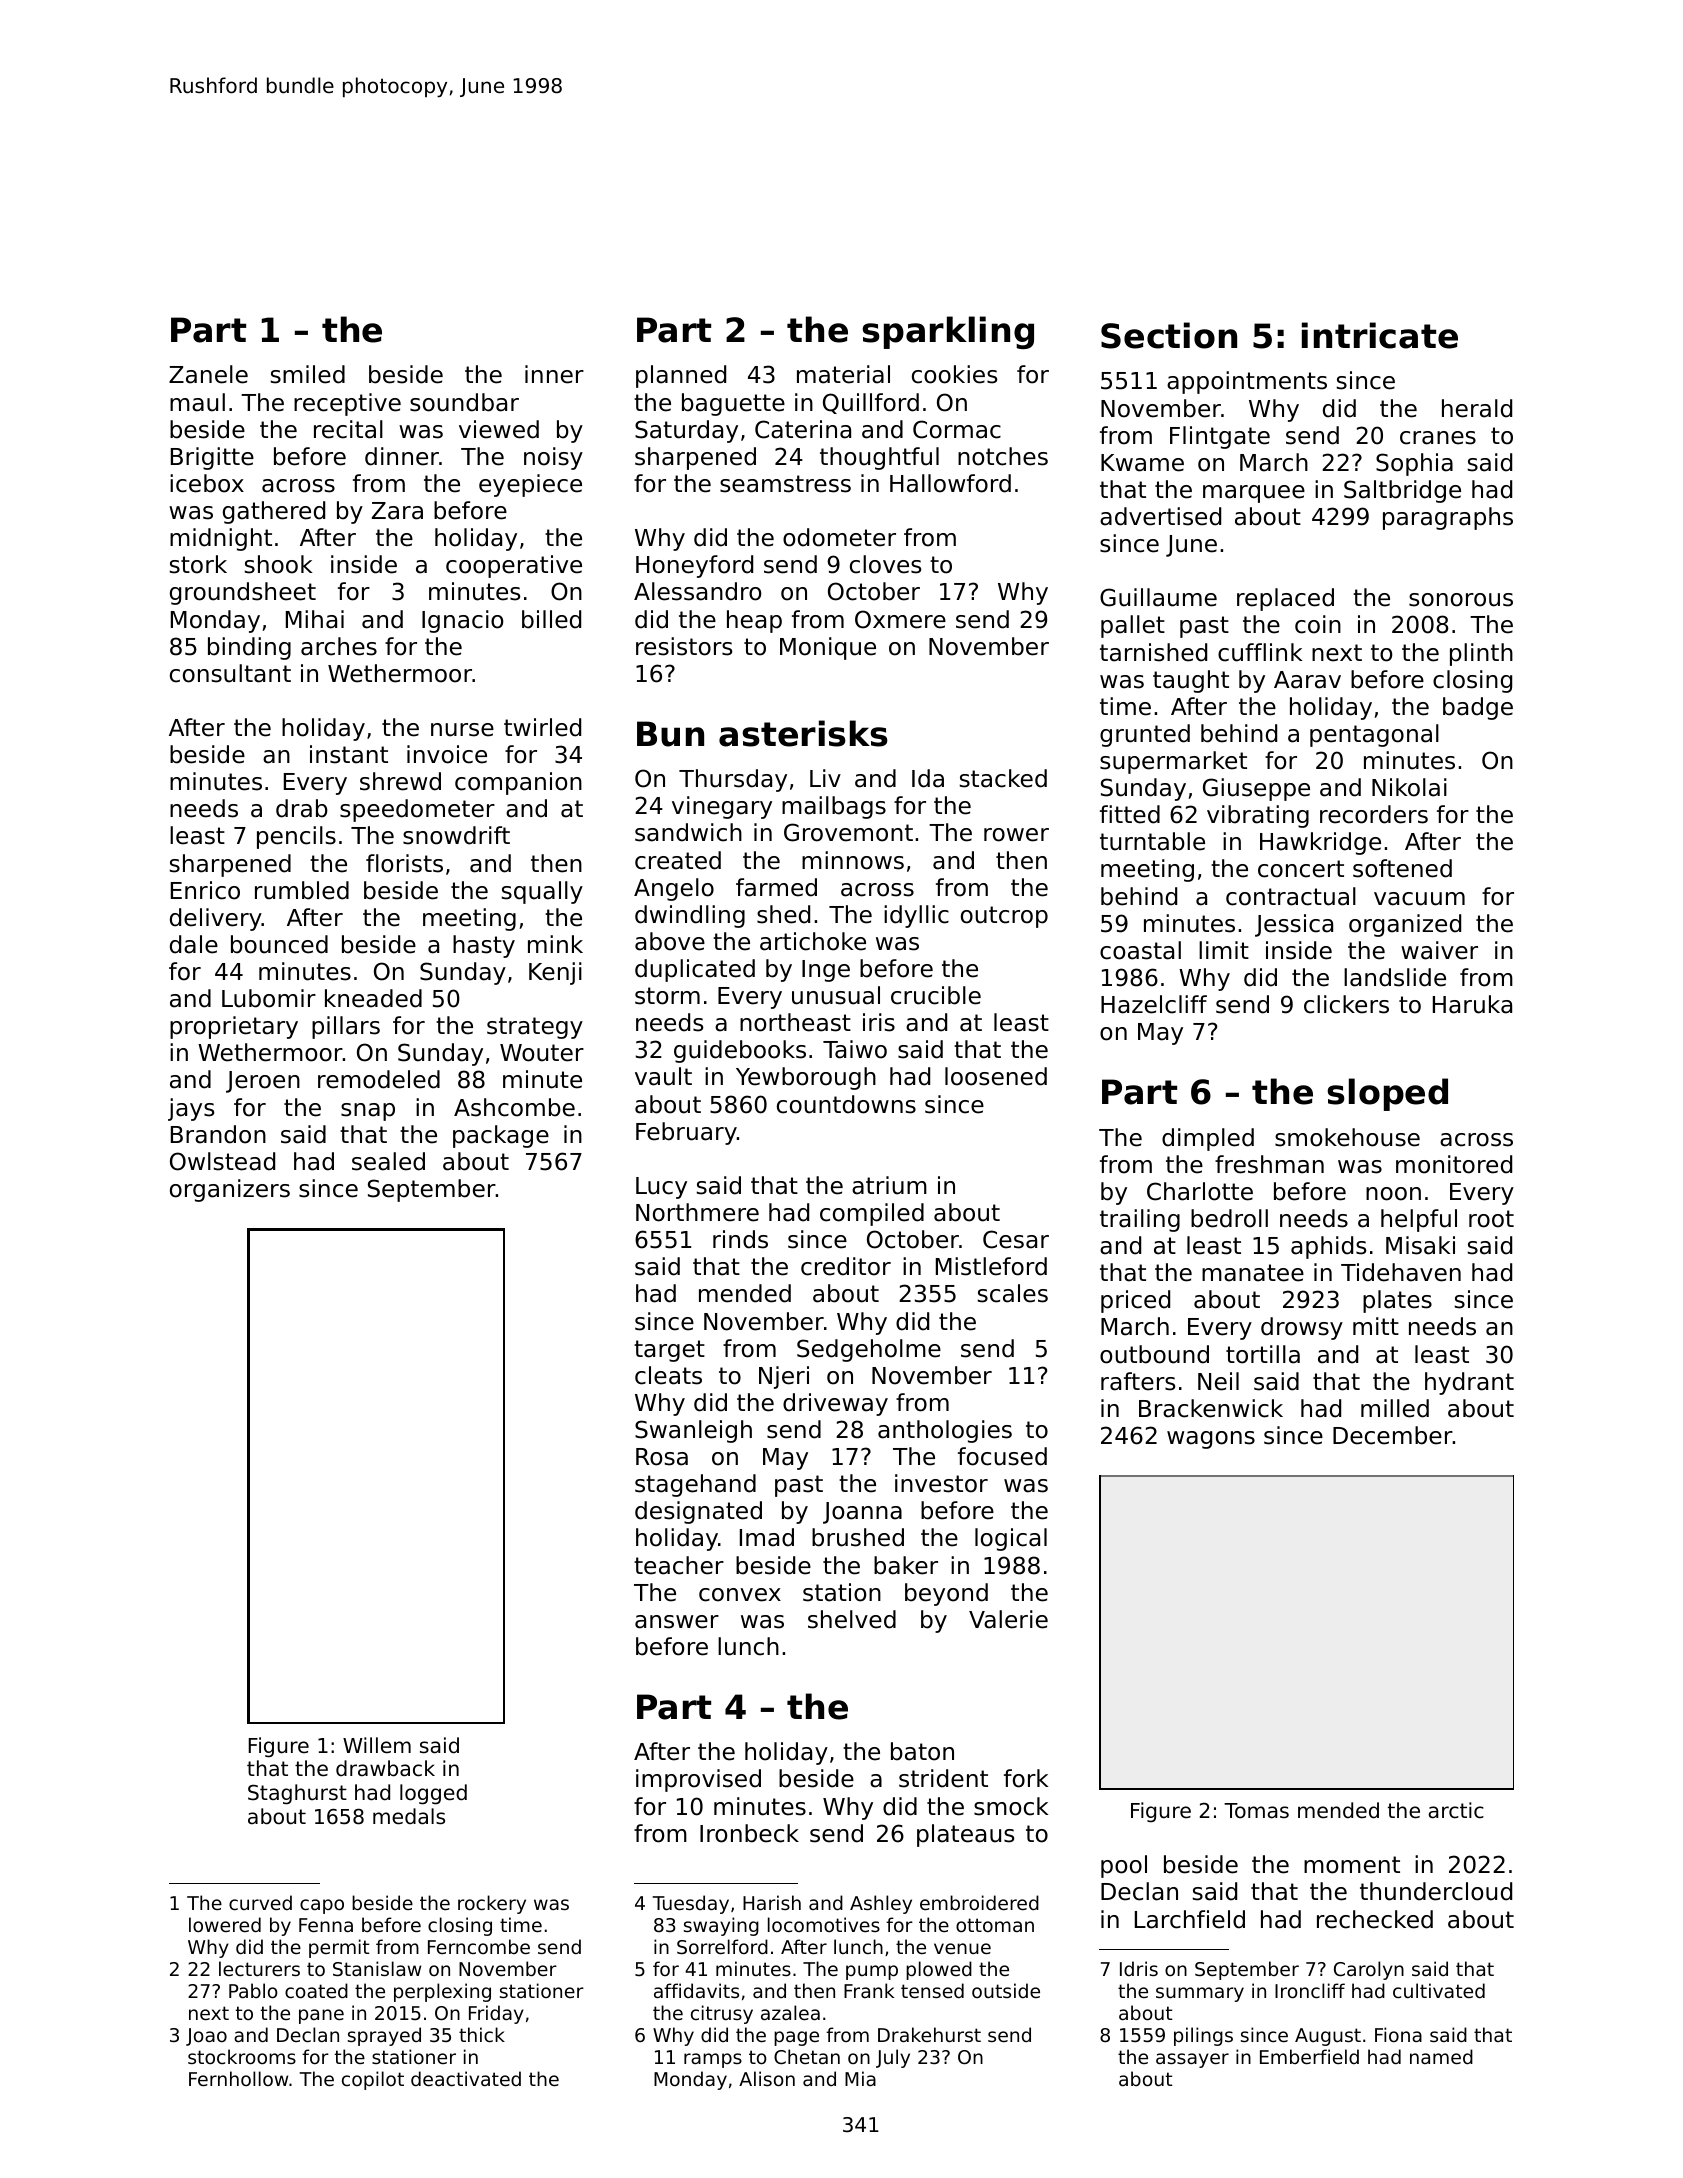  What do you see at coordinates (1320, 843) in the screenshot?
I see `Hawkridge` at bounding box center [1320, 843].
